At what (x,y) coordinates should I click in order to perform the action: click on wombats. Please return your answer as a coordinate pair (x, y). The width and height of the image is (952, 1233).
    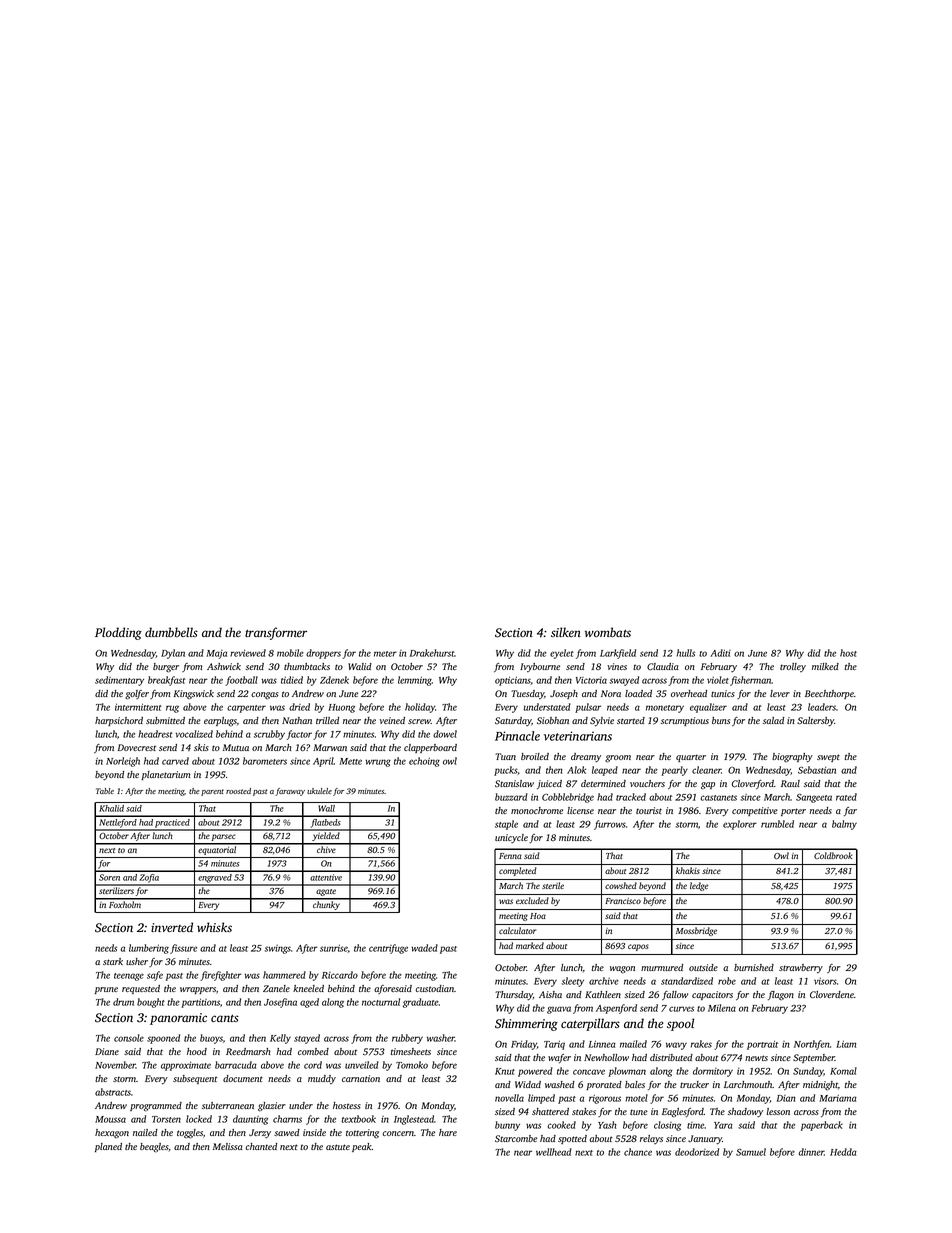
    Looking at the image, I should click on (608, 632).
